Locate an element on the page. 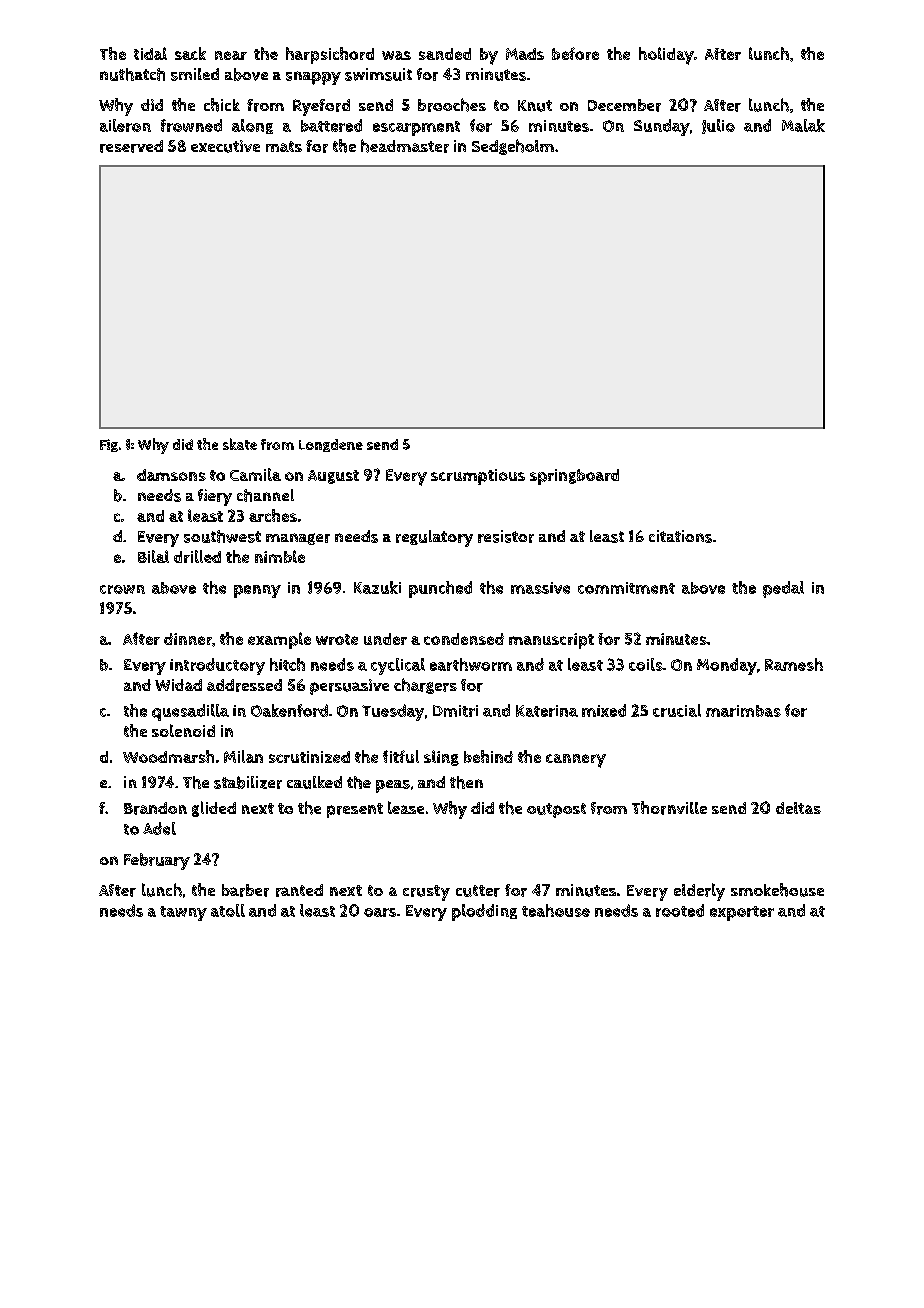 This document has width=924, height=1308. aileron is located at coordinates (125, 125).
